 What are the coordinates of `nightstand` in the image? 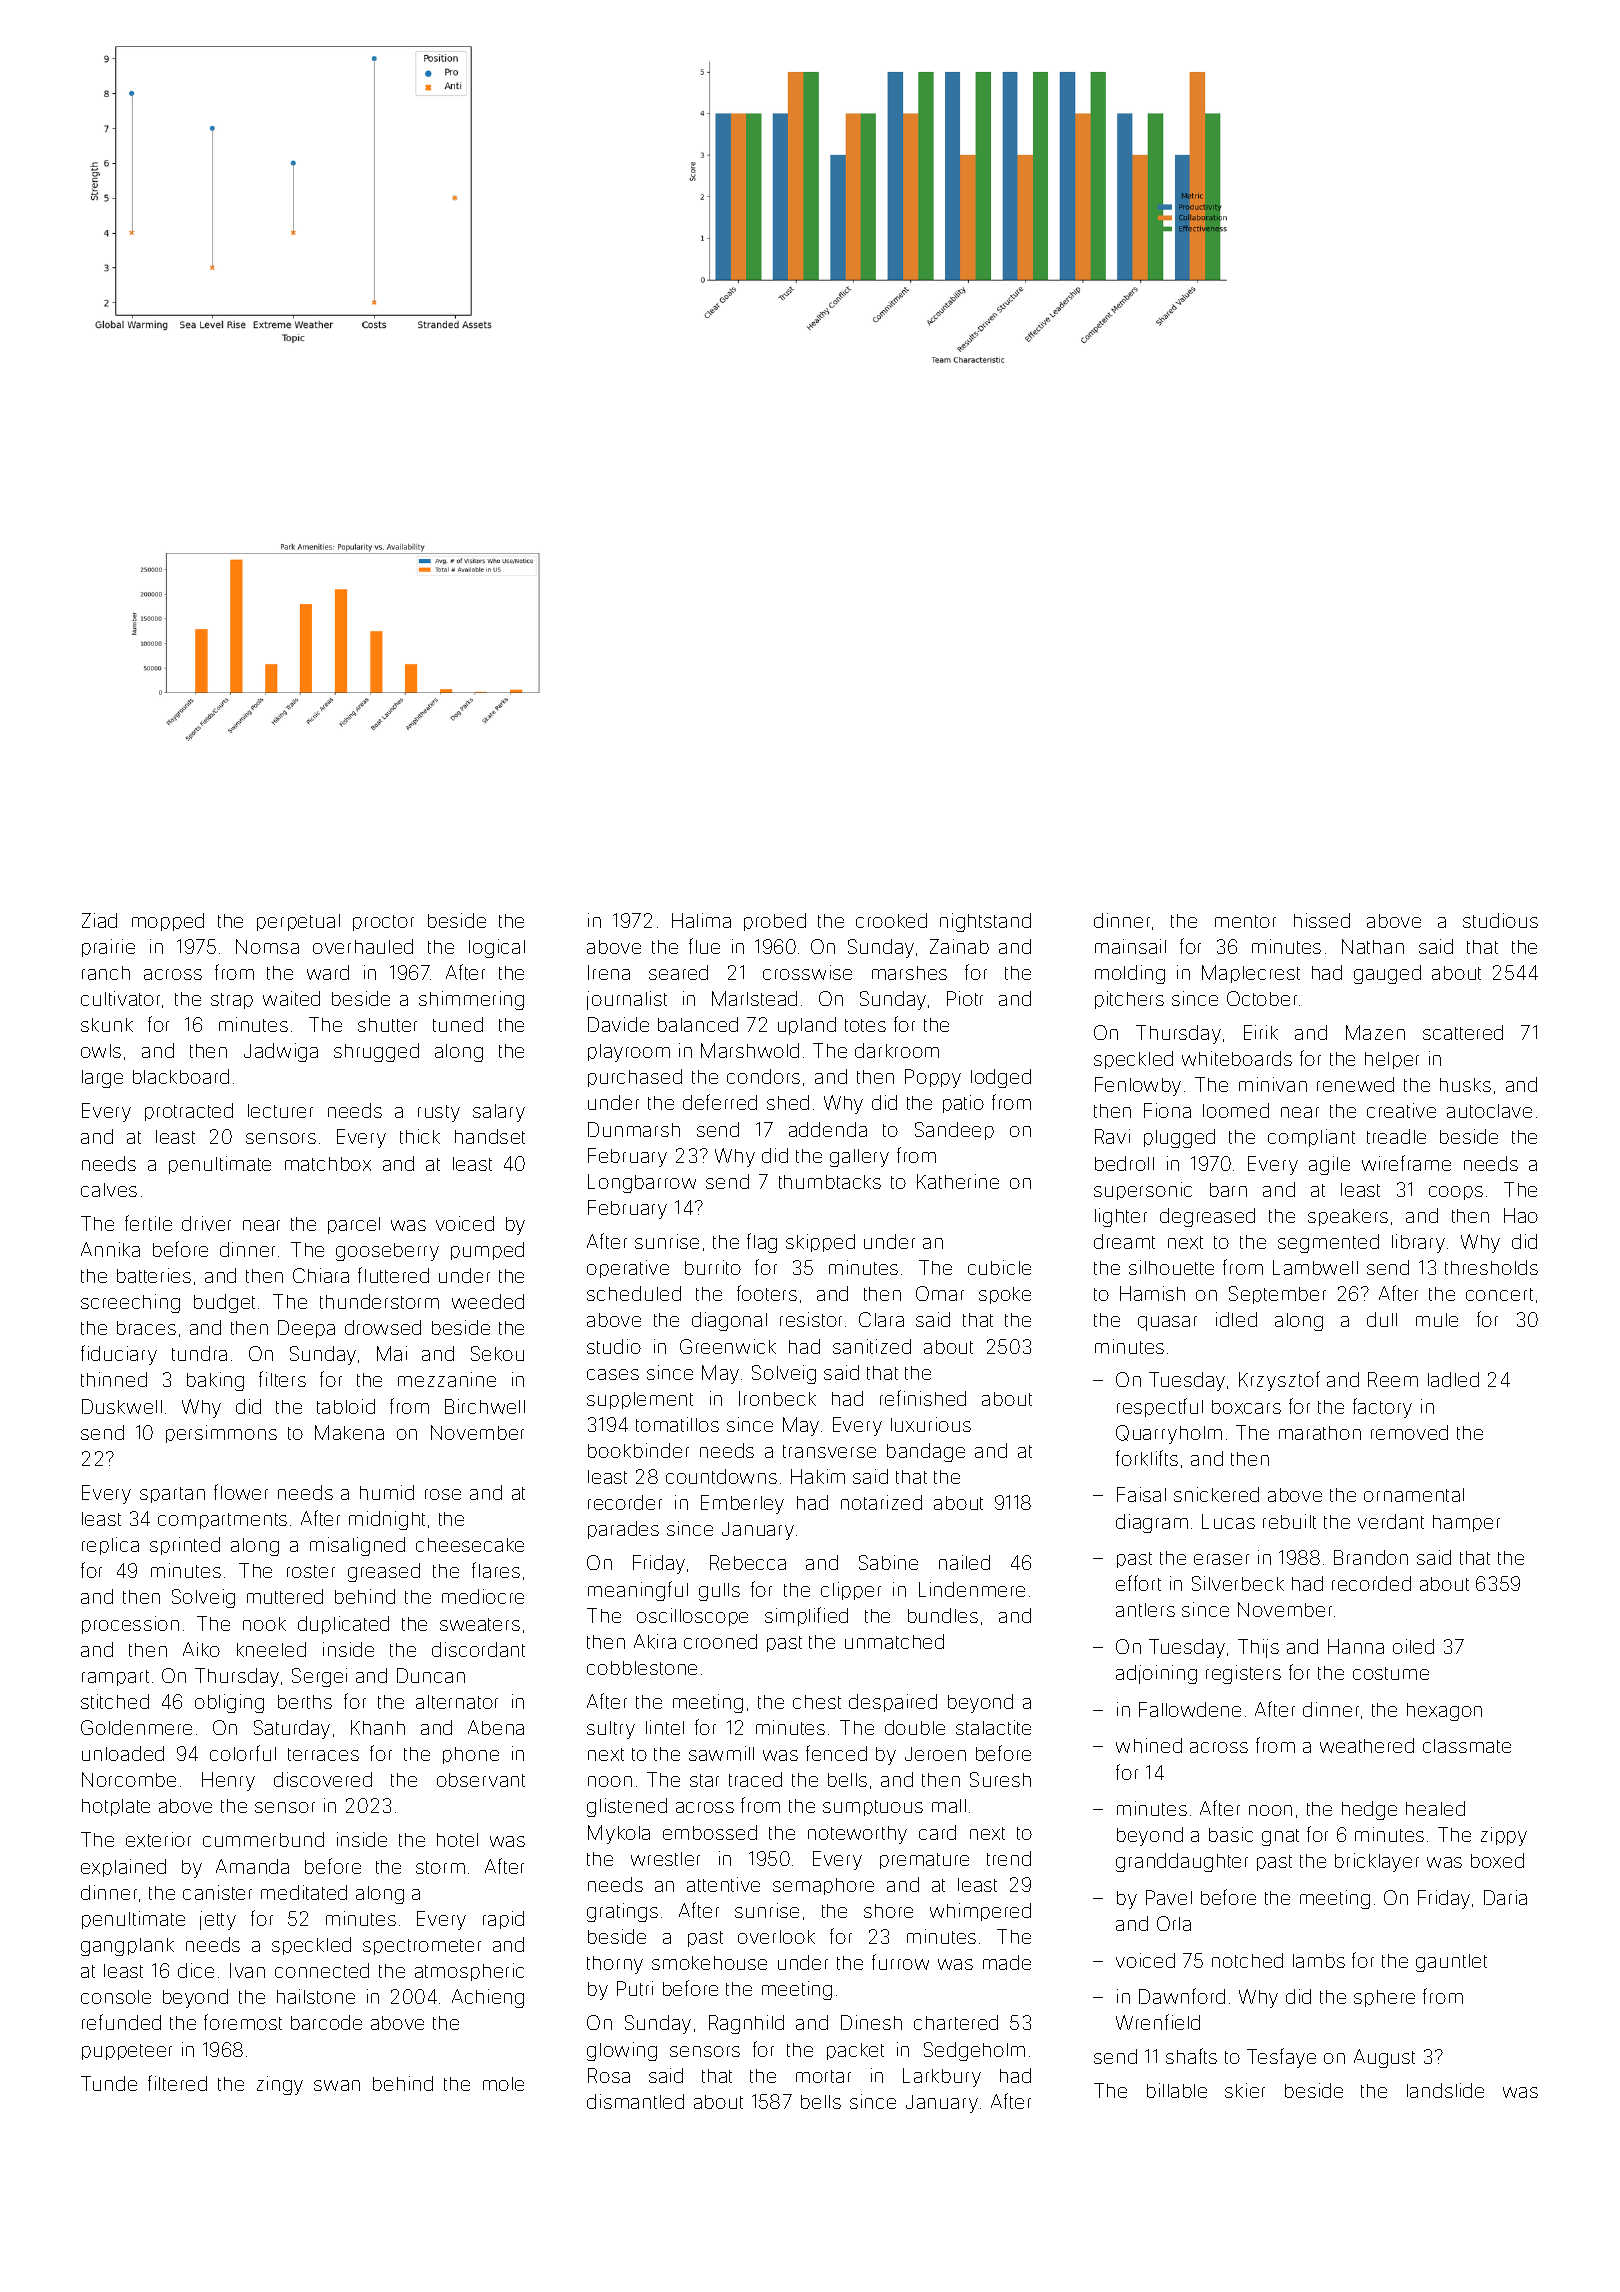 It's located at (985, 922).
